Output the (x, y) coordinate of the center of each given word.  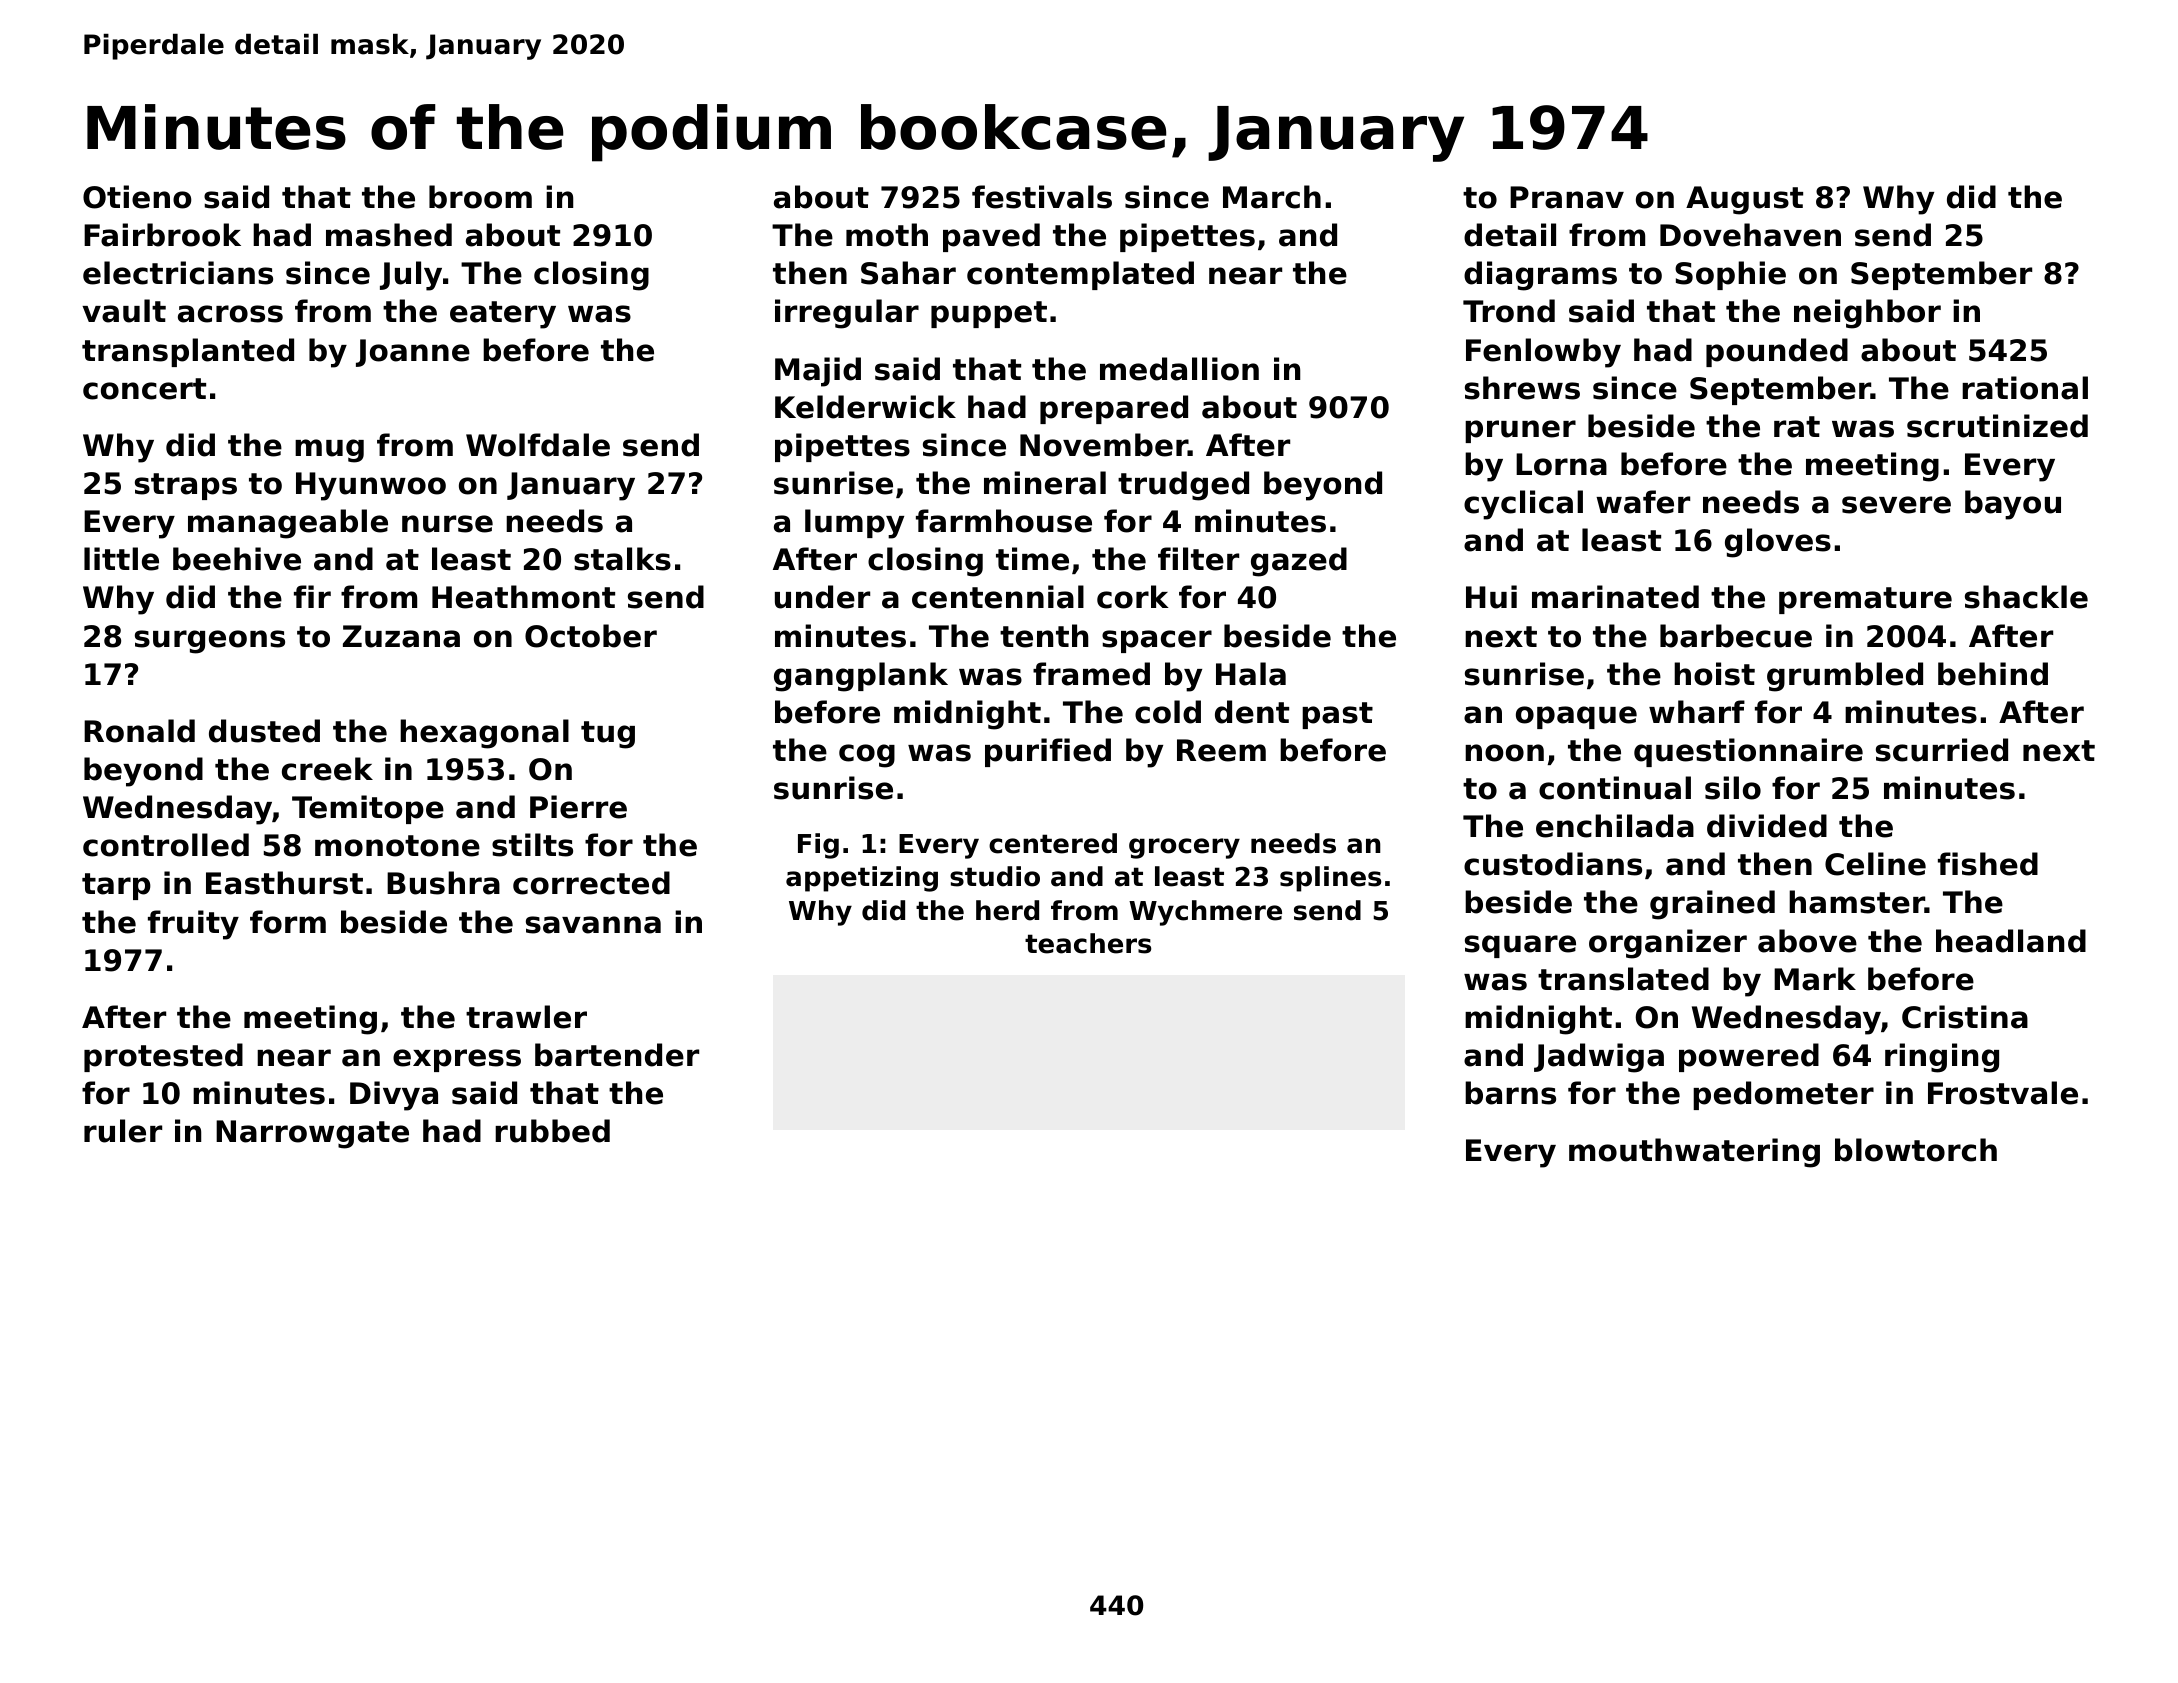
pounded (1777, 352)
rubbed (552, 1131)
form (288, 922)
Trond (1509, 311)
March (1272, 197)
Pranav (1567, 197)
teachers (1088, 943)
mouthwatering (1694, 1153)
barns (1510, 1093)
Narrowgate (312, 1134)
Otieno (137, 197)
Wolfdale (538, 445)
